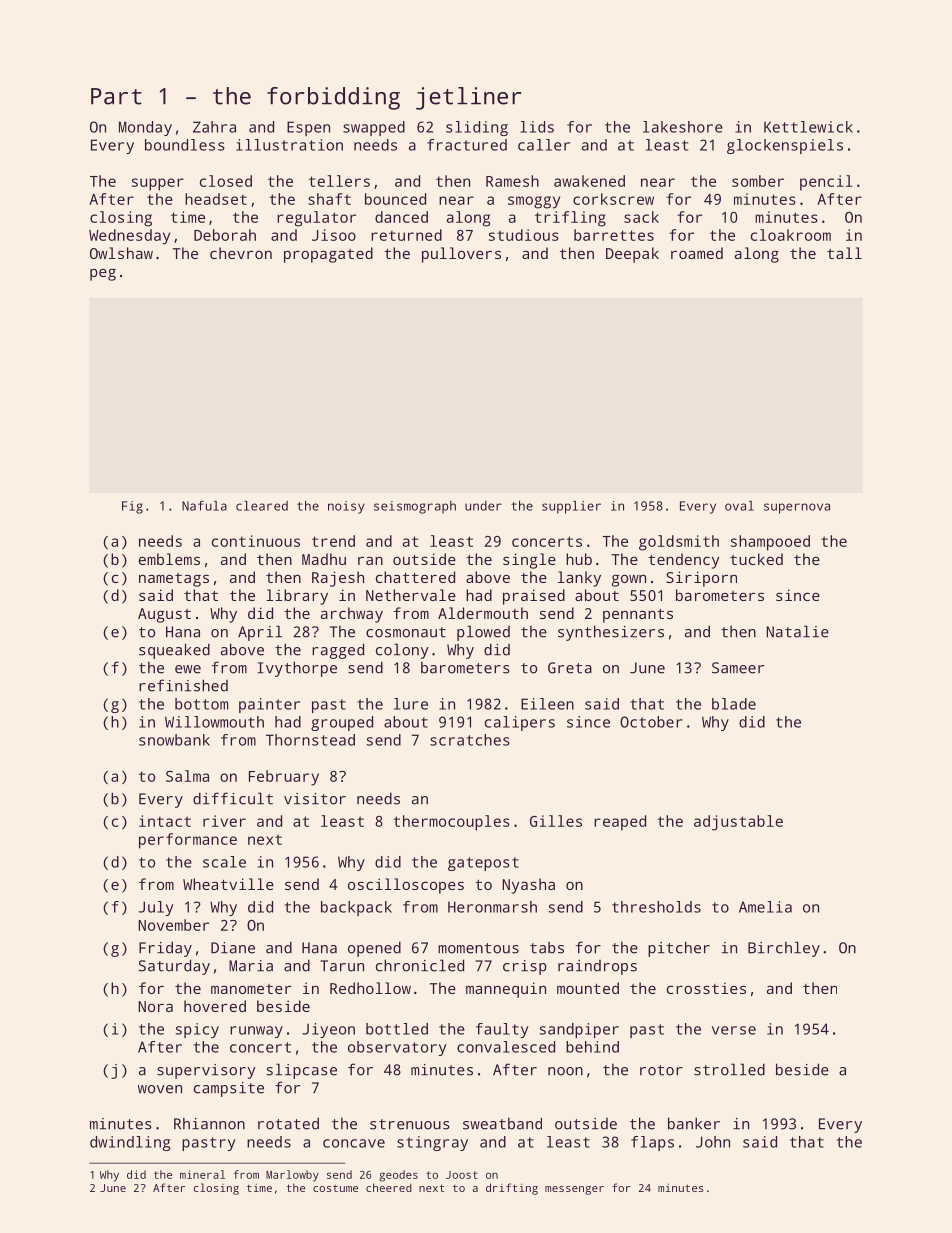 The image size is (952, 1233). What do you see at coordinates (697, 253) in the document?
I see `roamed` at bounding box center [697, 253].
